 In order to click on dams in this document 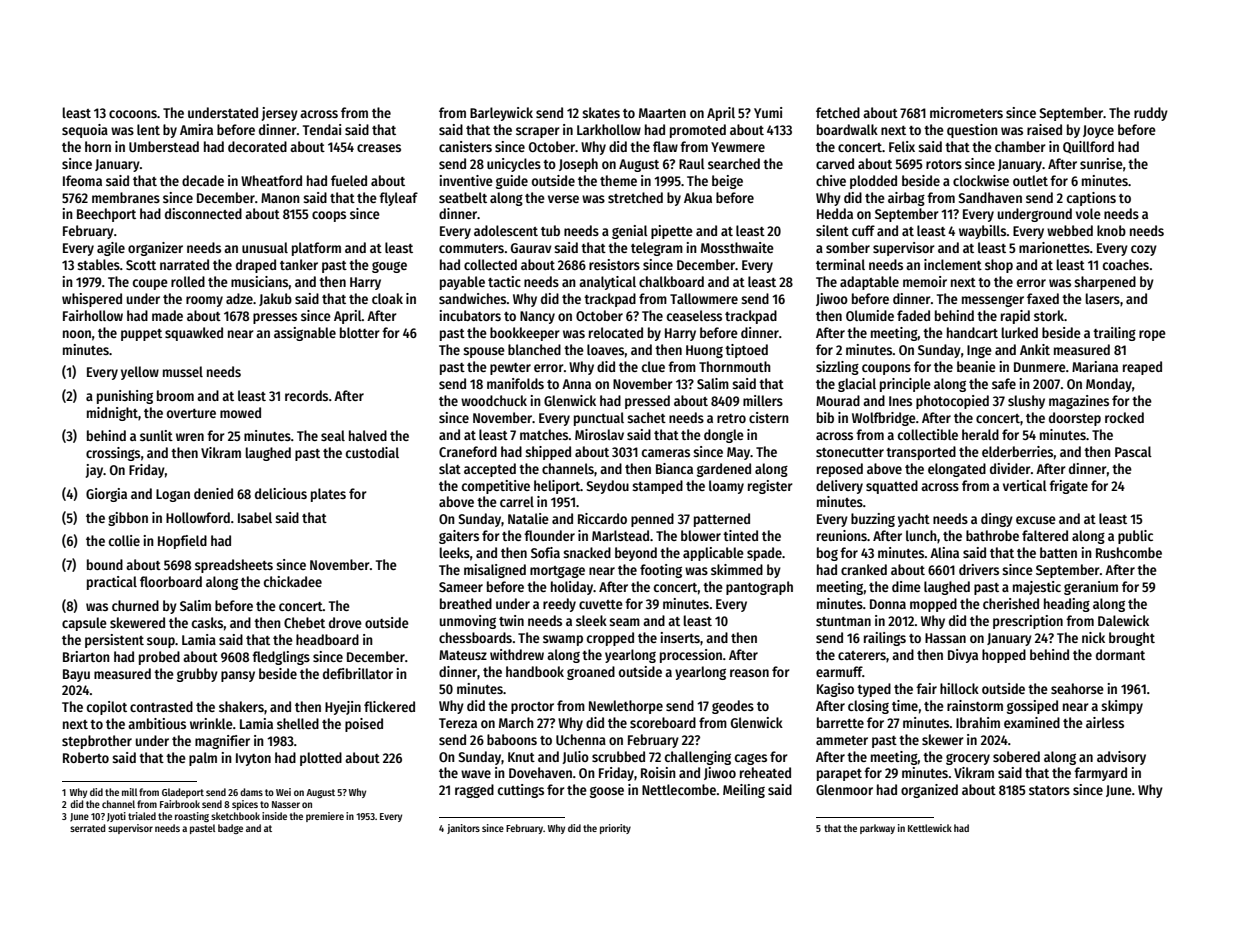, I will do `click(251, 792)`.
